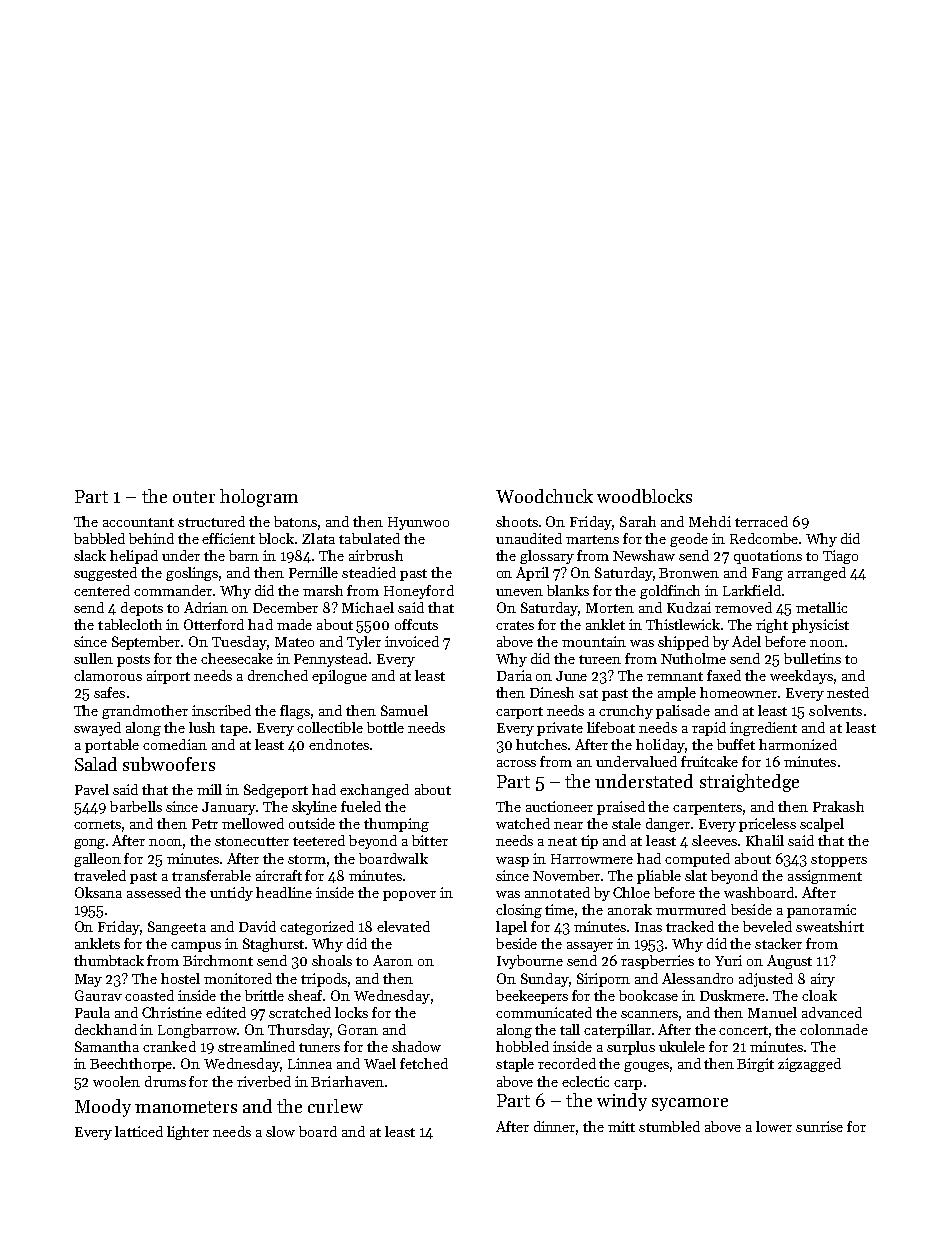 The image size is (952, 1233). What do you see at coordinates (138, 522) in the document?
I see `accountant` at bounding box center [138, 522].
